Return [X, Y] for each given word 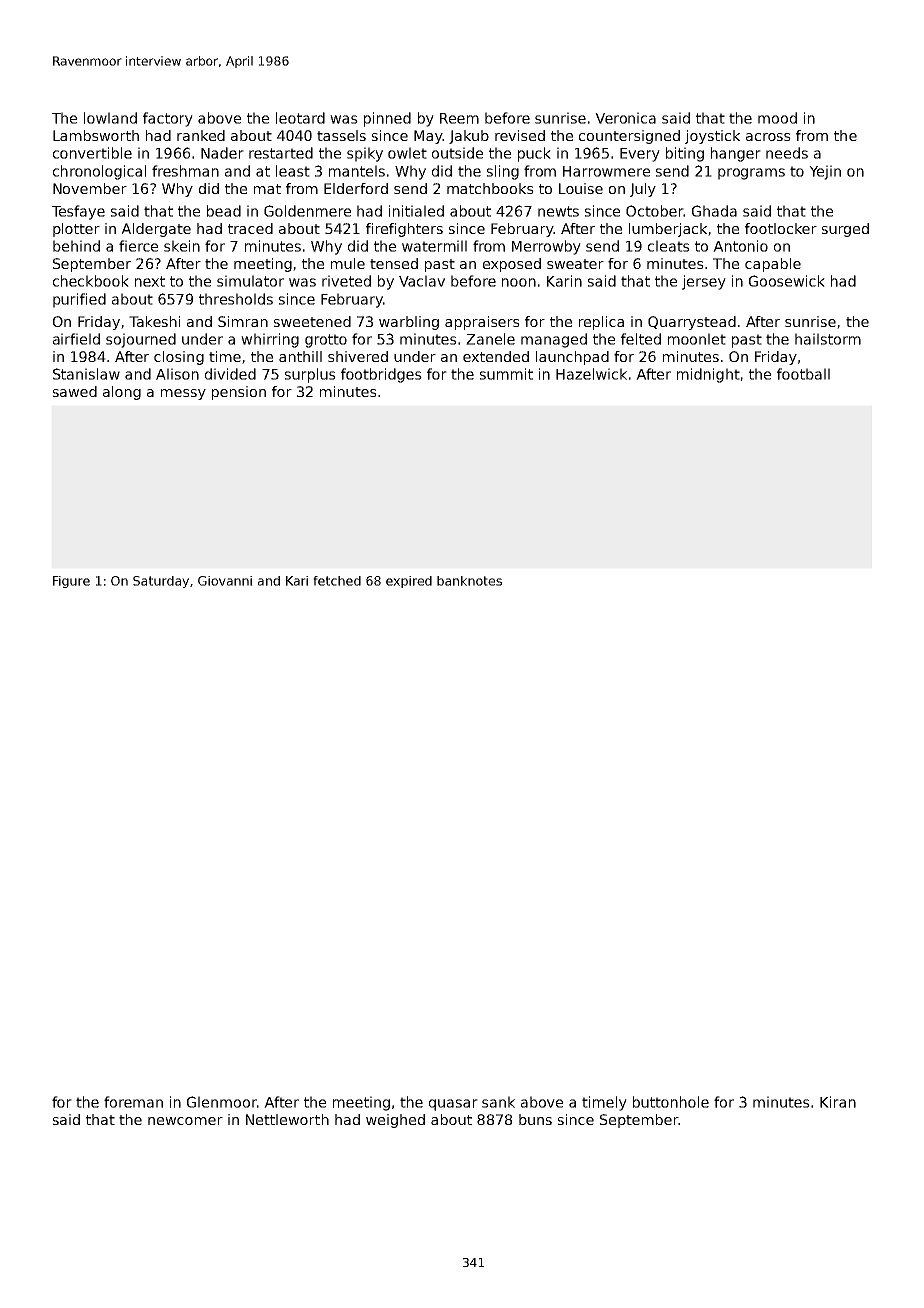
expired [409, 582]
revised [520, 135]
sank [498, 1102]
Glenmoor [222, 1102]
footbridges [381, 375]
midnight [708, 375]
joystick [712, 137]
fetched [337, 581]
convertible [92, 153]
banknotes [469, 581]
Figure [71, 582]
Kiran [838, 1102]
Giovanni [225, 581]
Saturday [161, 582]
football [803, 374]
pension [239, 393]
